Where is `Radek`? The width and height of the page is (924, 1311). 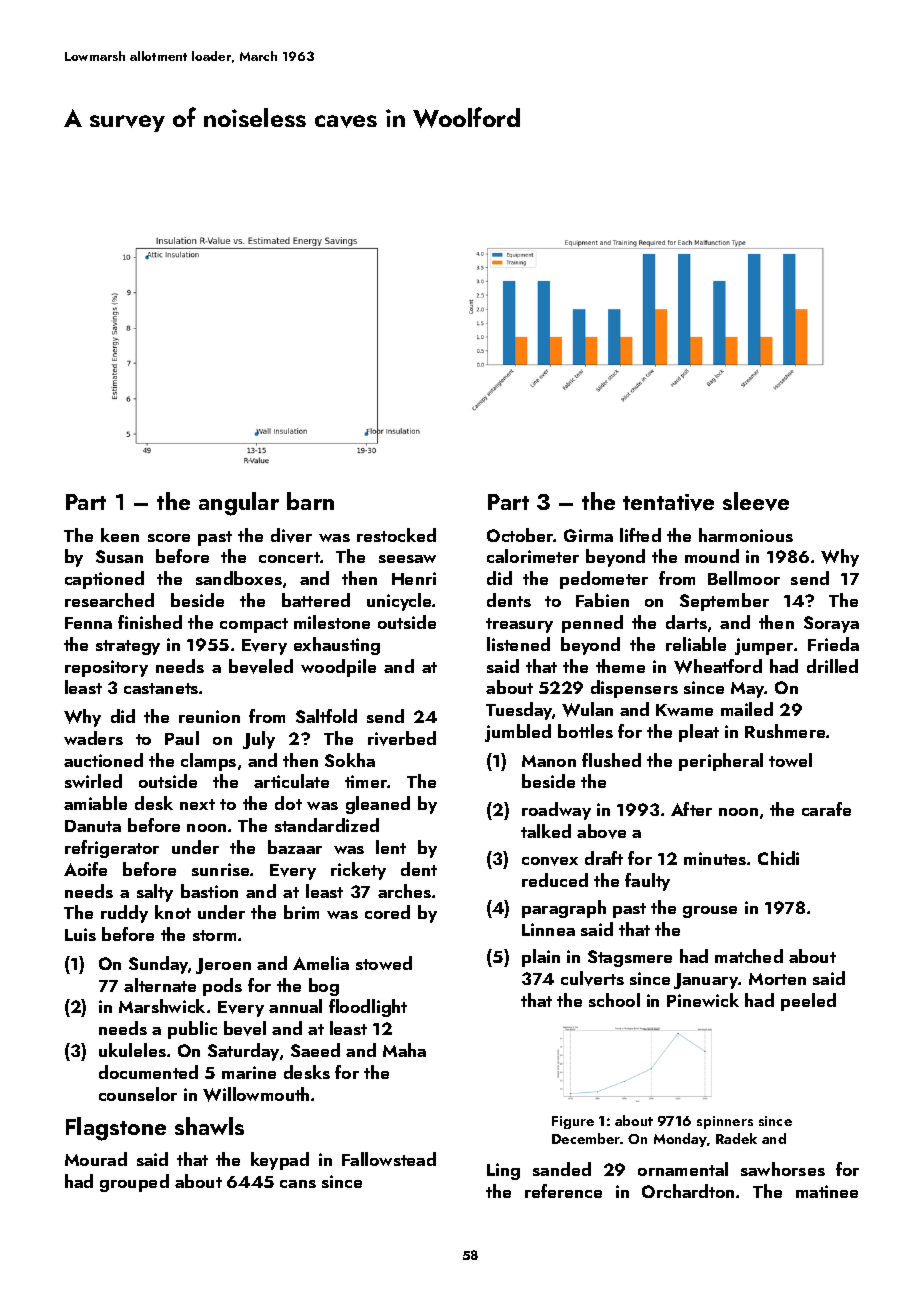 Radek is located at coordinates (736, 1138).
